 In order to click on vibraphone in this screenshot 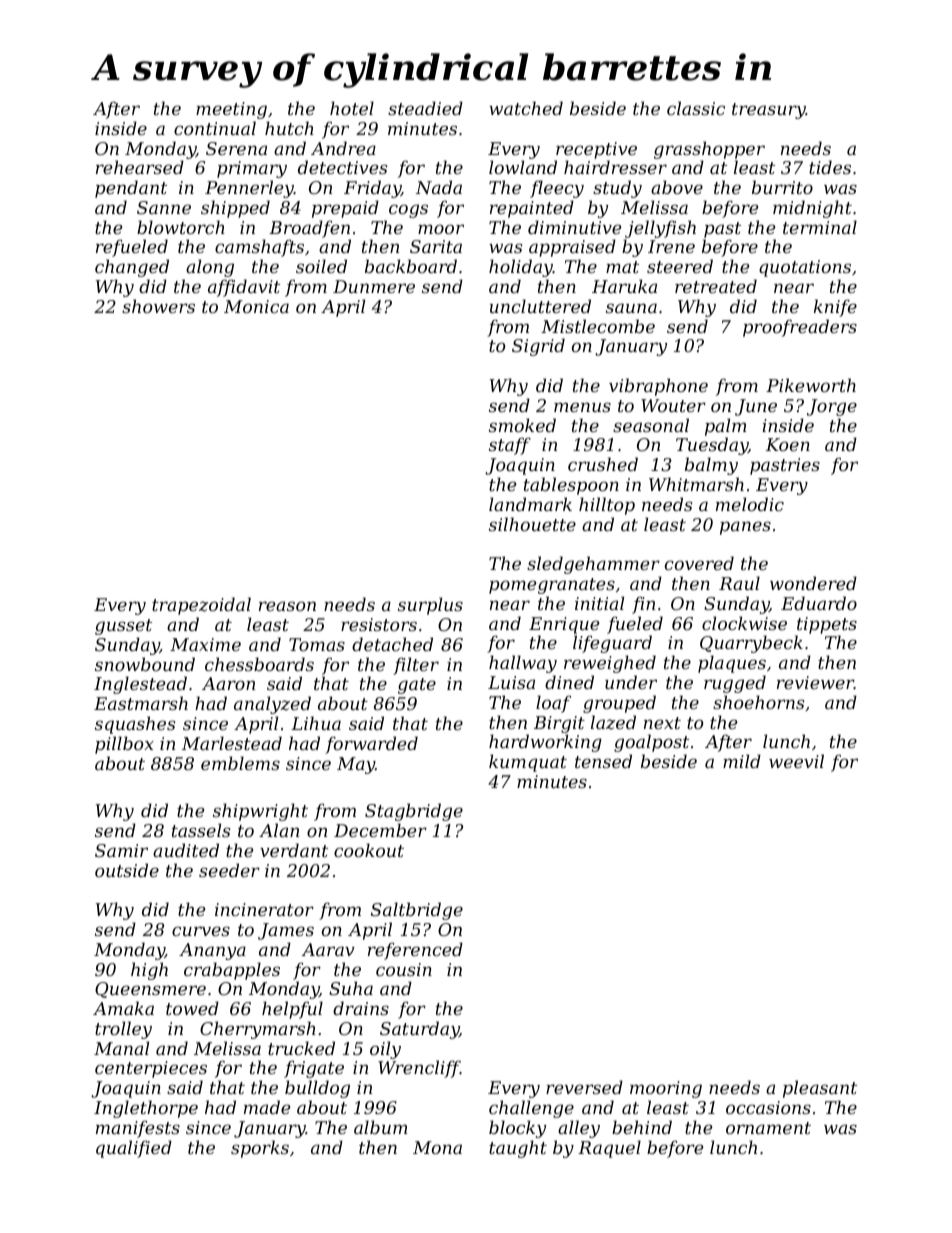, I will do `click(658, 387)`.
